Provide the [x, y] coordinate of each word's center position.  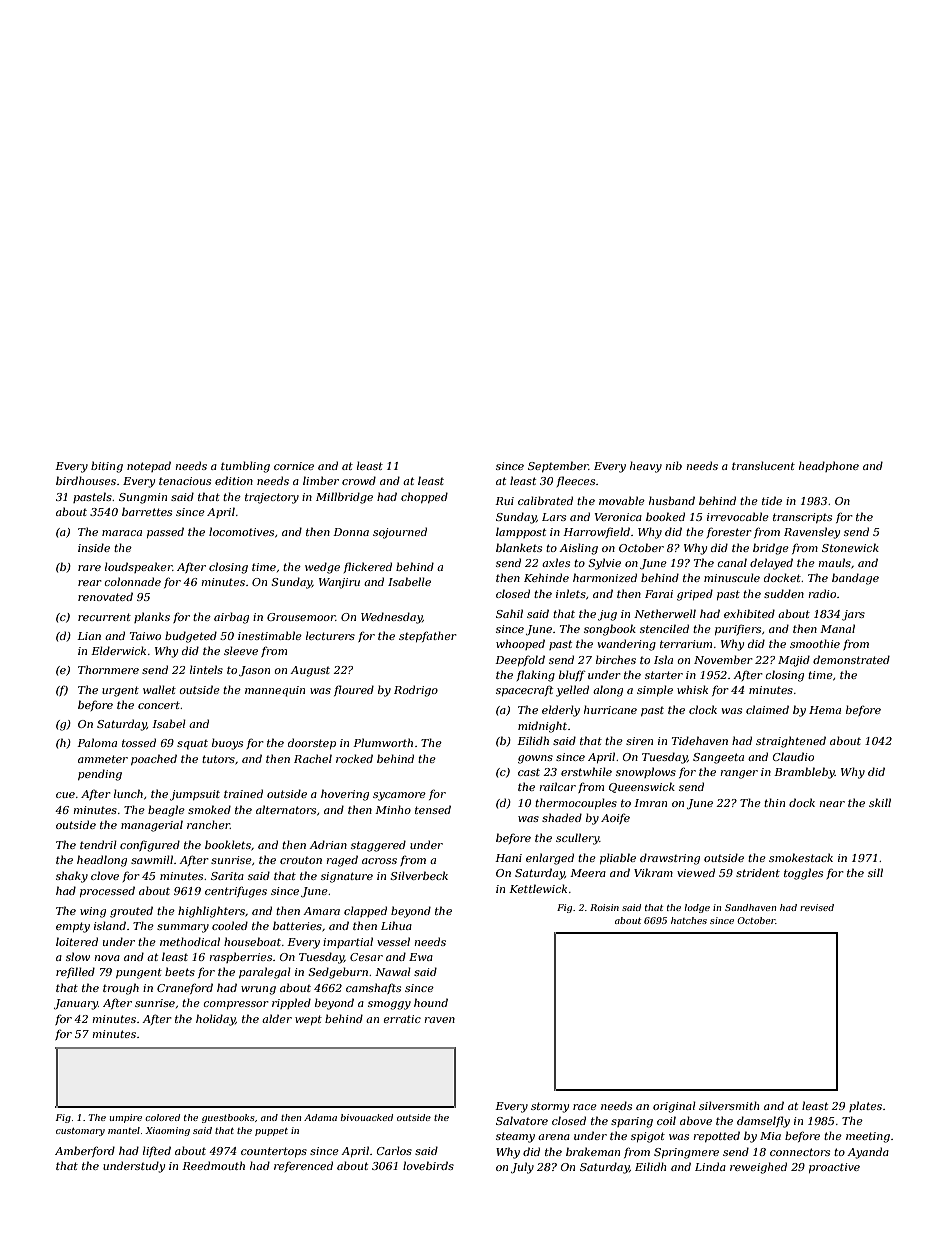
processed [107, 891]
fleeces [576, 481]
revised [817, 907]
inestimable [270, 635]
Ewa [421, 957]
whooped [520, 644]
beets [180, 971]
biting [107, 467]
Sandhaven [750, 907]
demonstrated [851, 659]
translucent [763, 465]
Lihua [396, 925]
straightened [791, 742]
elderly [561, 711]
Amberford [85, 1151]
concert [159, 705]
